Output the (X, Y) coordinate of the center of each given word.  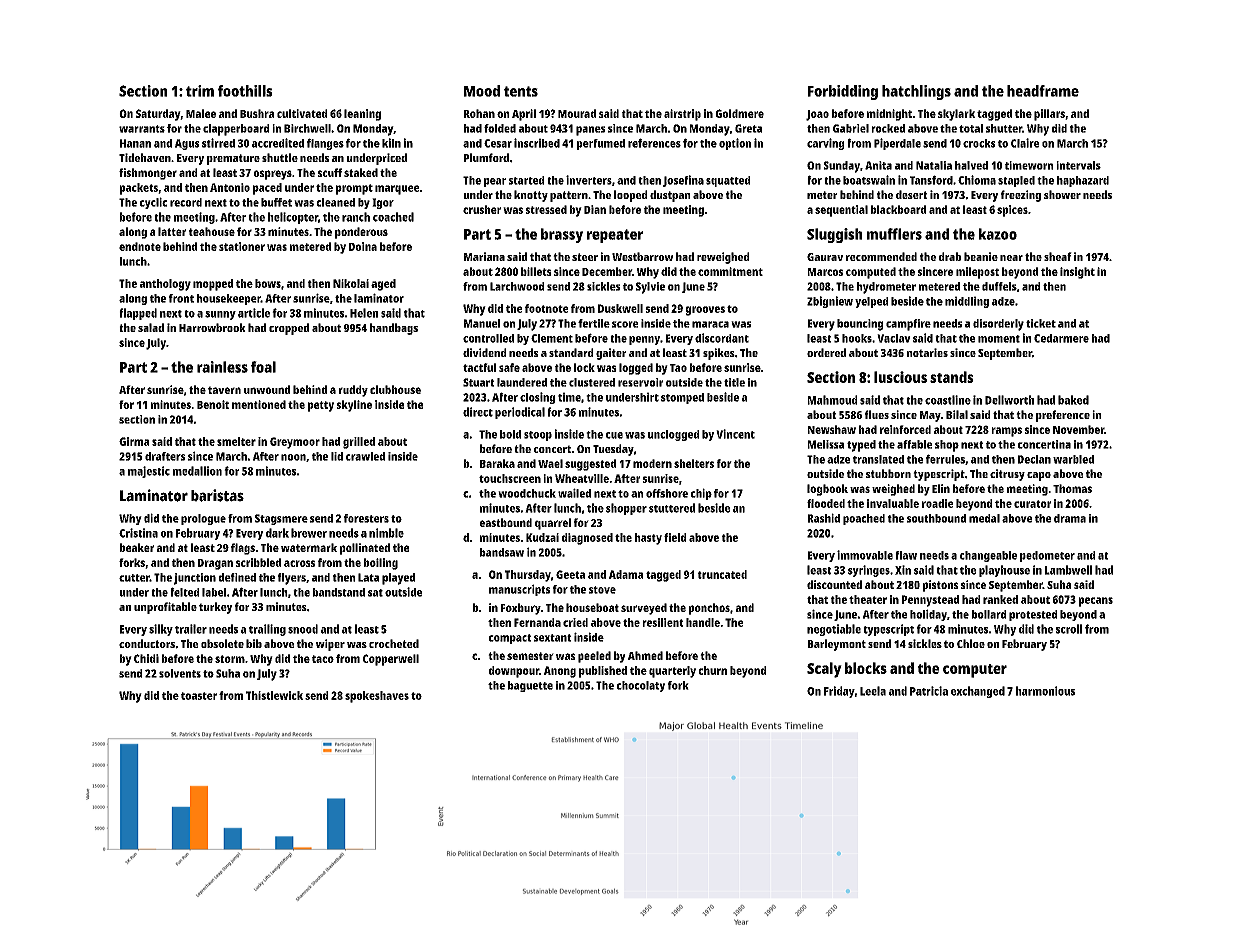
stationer (242, 246)
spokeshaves (377, 697)
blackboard (898, 209)
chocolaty (641, 686)
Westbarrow (642, 256)
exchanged (978, 692)
